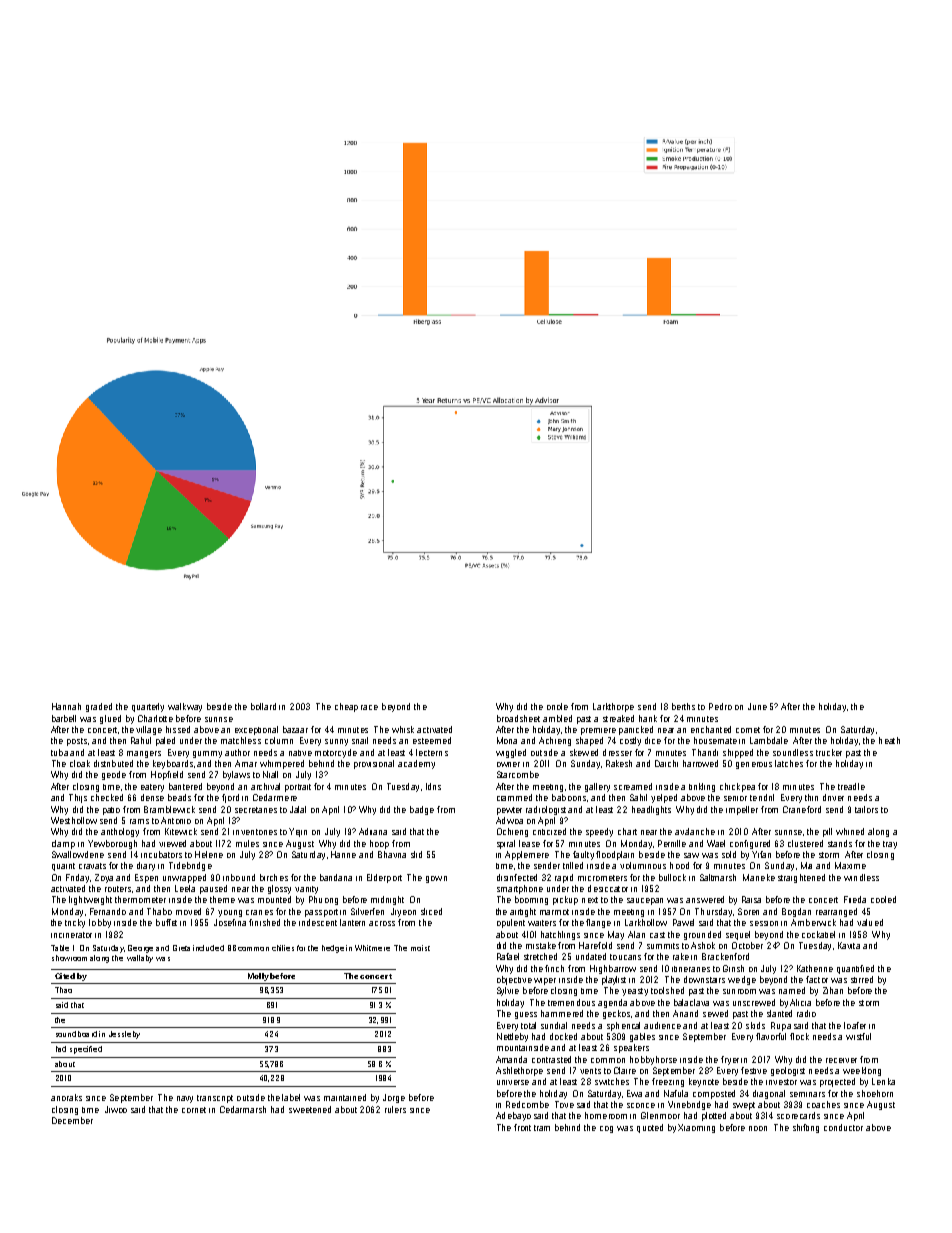  What do you see at coordinates (65, 976) in the image?
I see `Cited` at bounding box center [65, 976].
